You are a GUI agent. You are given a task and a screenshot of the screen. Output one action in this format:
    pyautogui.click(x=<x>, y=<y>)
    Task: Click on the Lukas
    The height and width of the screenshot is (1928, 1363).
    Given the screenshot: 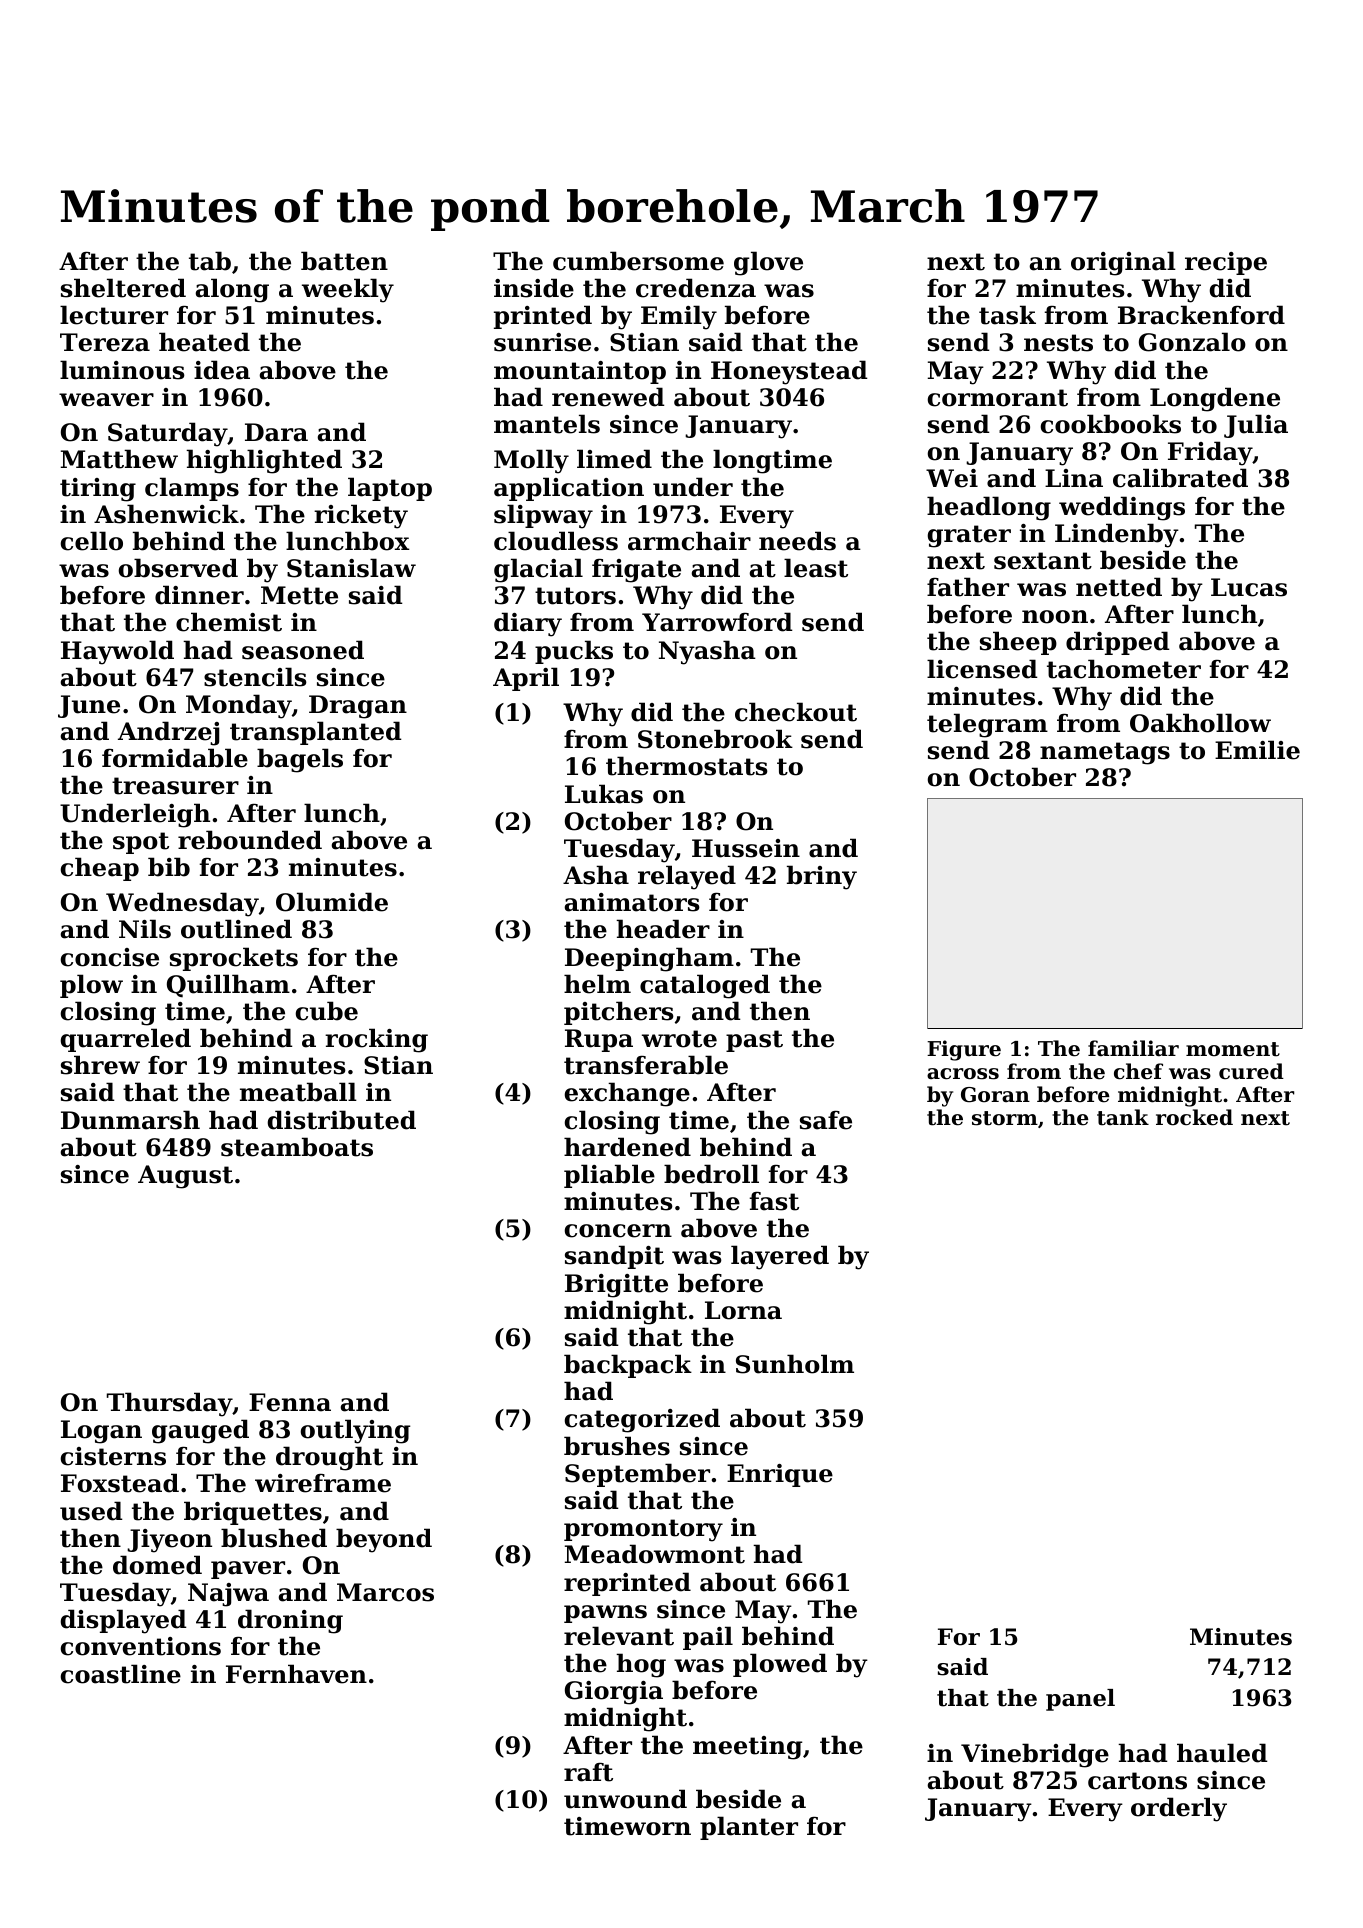 What is the action you would take?
    pyautogui.click(x=604, y=794)
